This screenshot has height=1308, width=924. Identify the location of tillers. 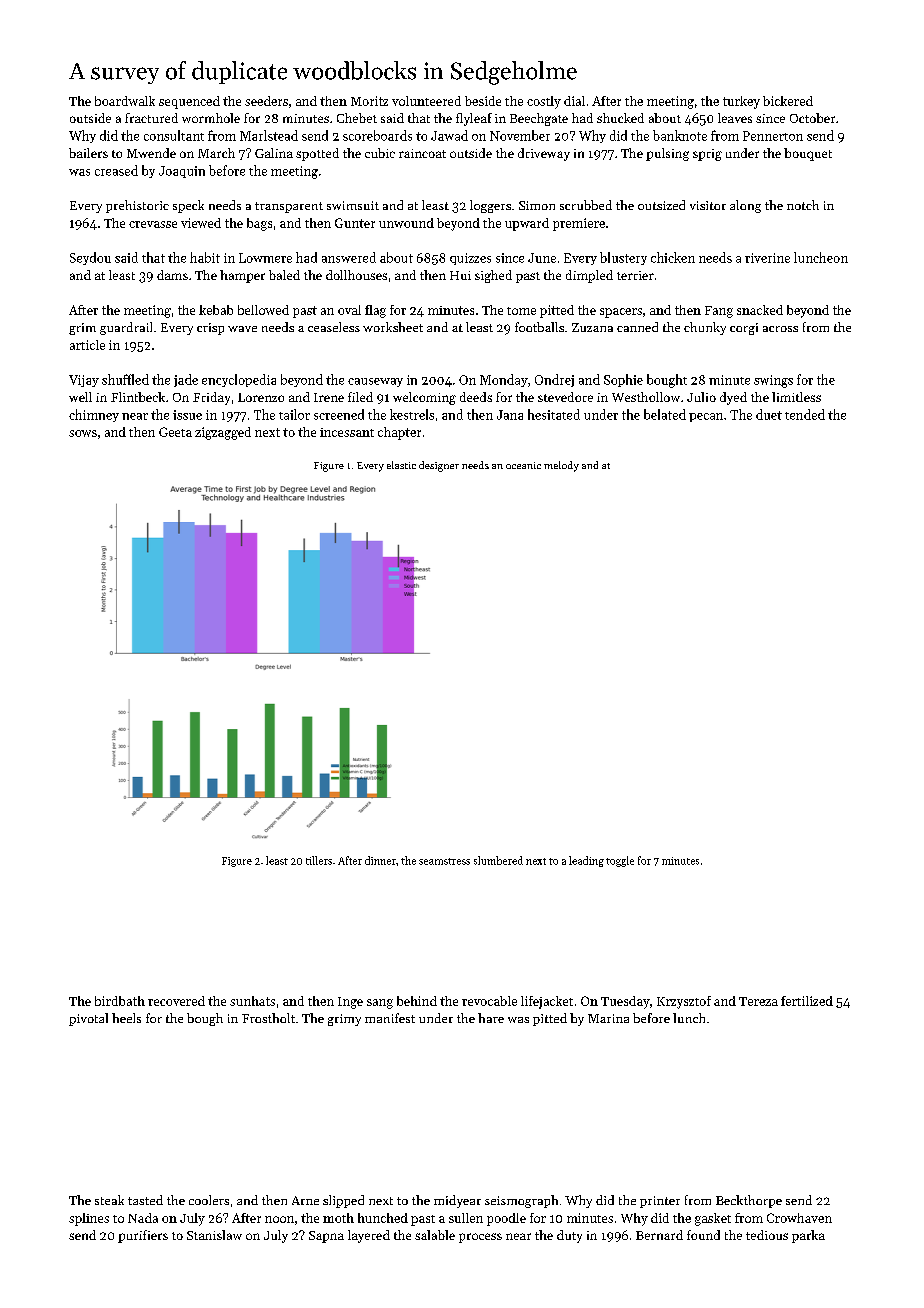
(319, 860).
